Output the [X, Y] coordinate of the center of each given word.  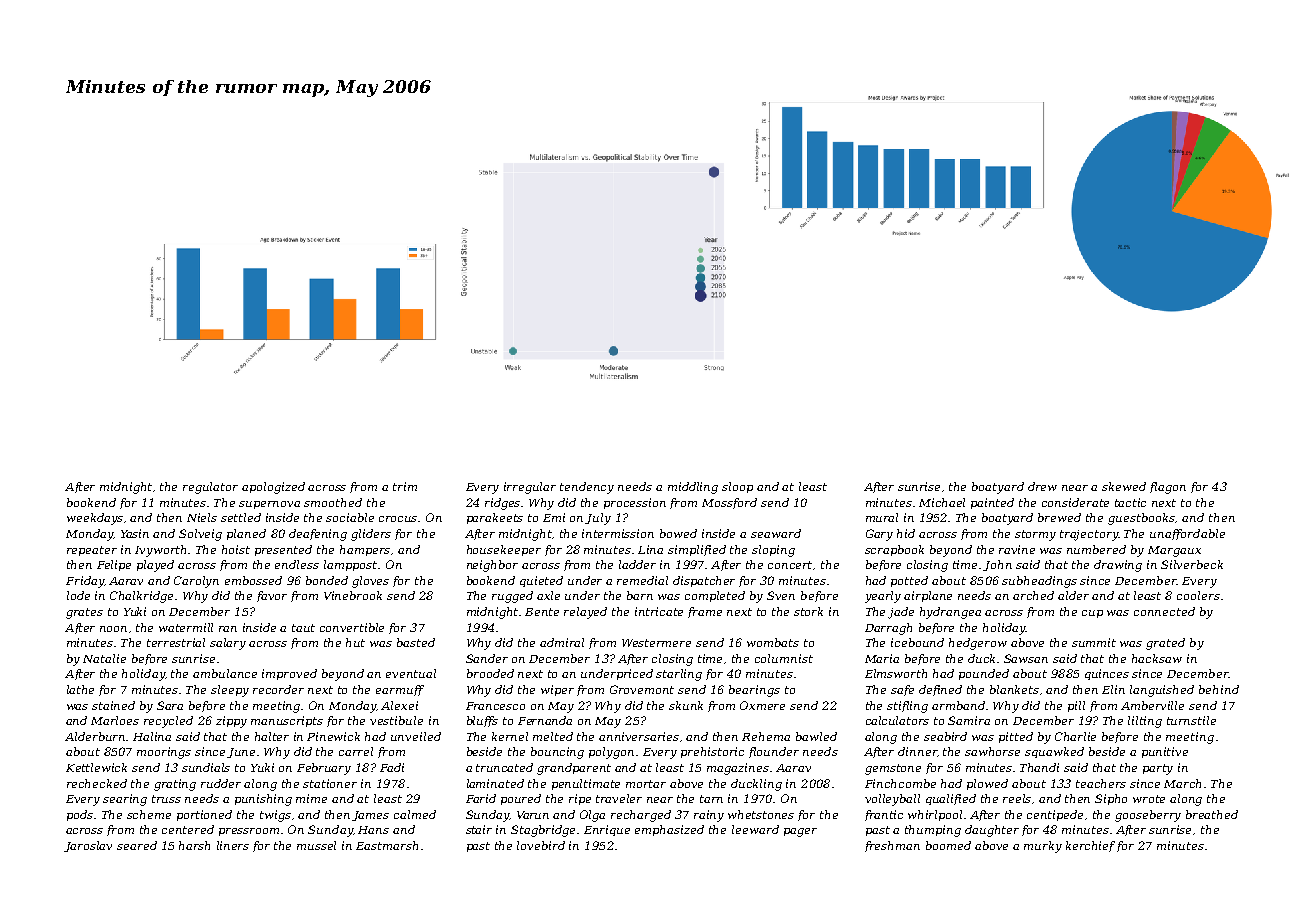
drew [1042, 486]
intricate [659, 611]
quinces [1107, 674]
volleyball [892, 800]
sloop [737, 487]
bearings [754, 691]
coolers [1198, 595]
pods [81, 815]
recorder [278, 689]
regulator [210, 488]
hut [355, 642]
